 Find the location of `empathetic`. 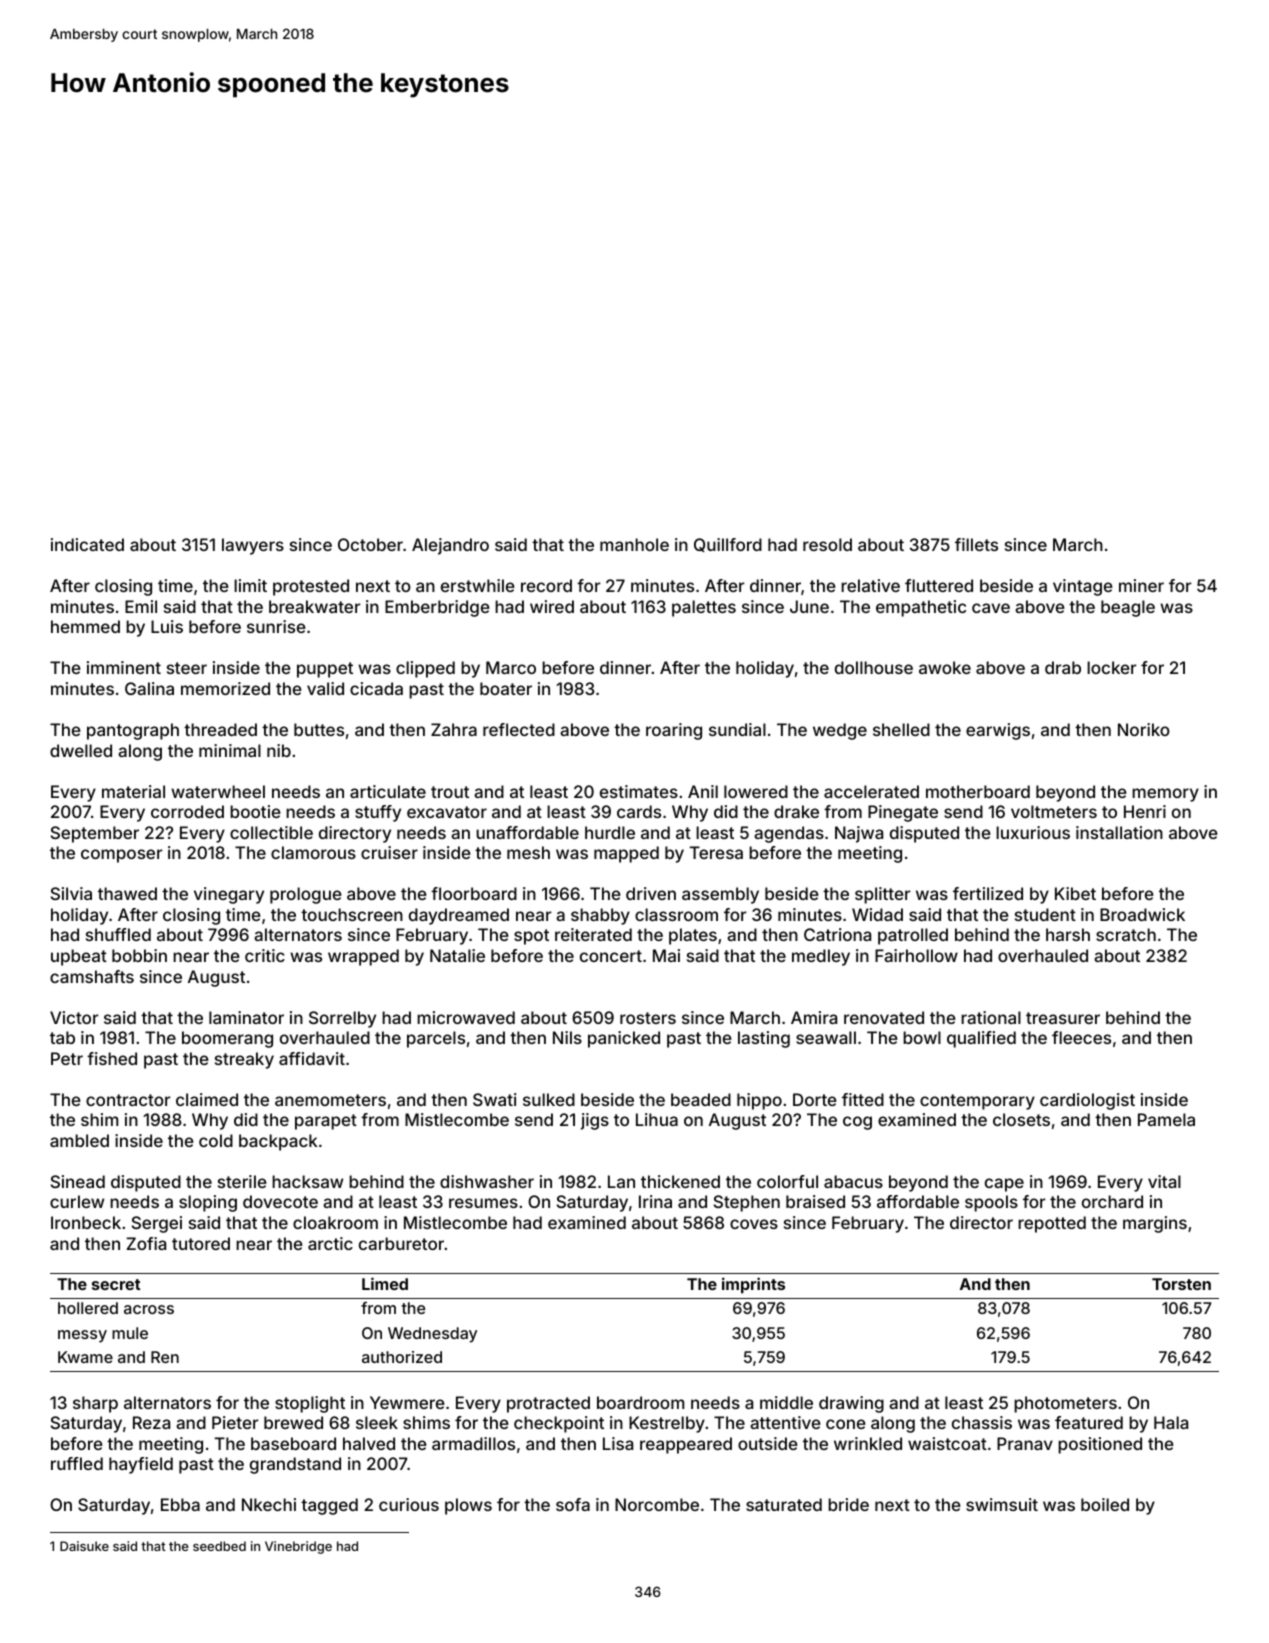

empathetic is located at coordinates (921, 608).
